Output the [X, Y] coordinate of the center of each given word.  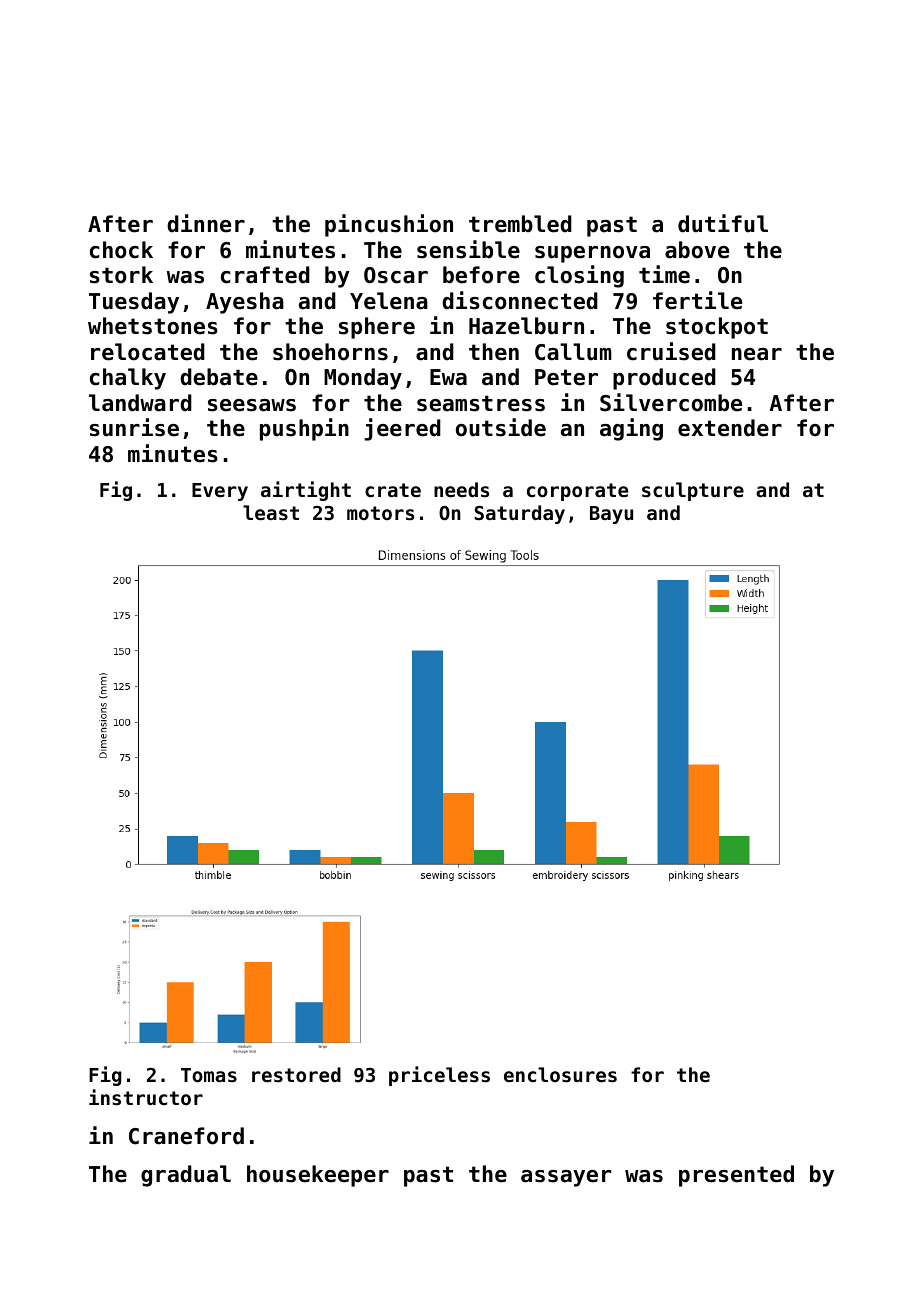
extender [730, 428]
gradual [186, 1176]
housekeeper [318, 1176]
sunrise [134, 427]
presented [736, 1176]
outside [501, 427]
